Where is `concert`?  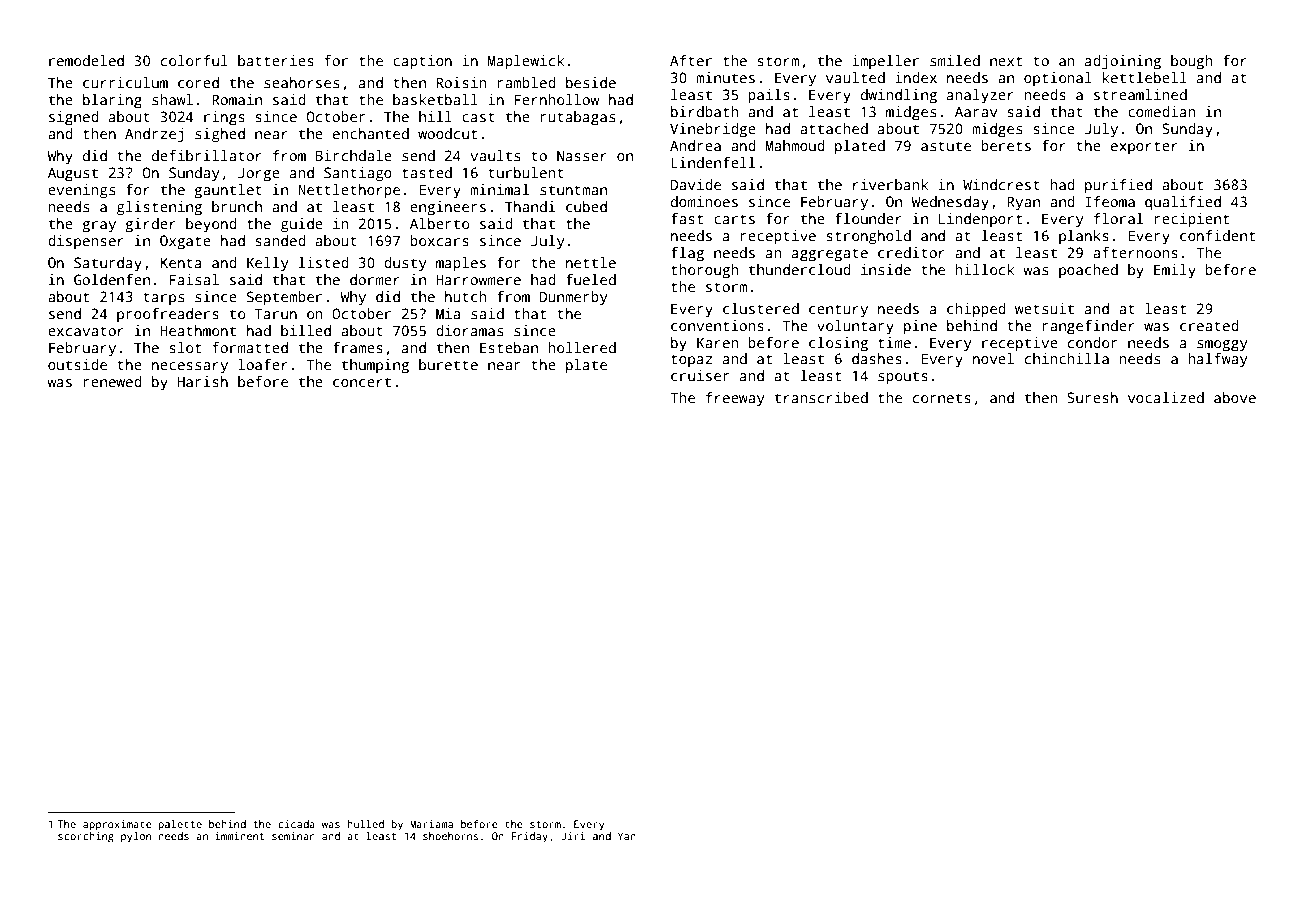
concert is located at coordinates (362, 382).
